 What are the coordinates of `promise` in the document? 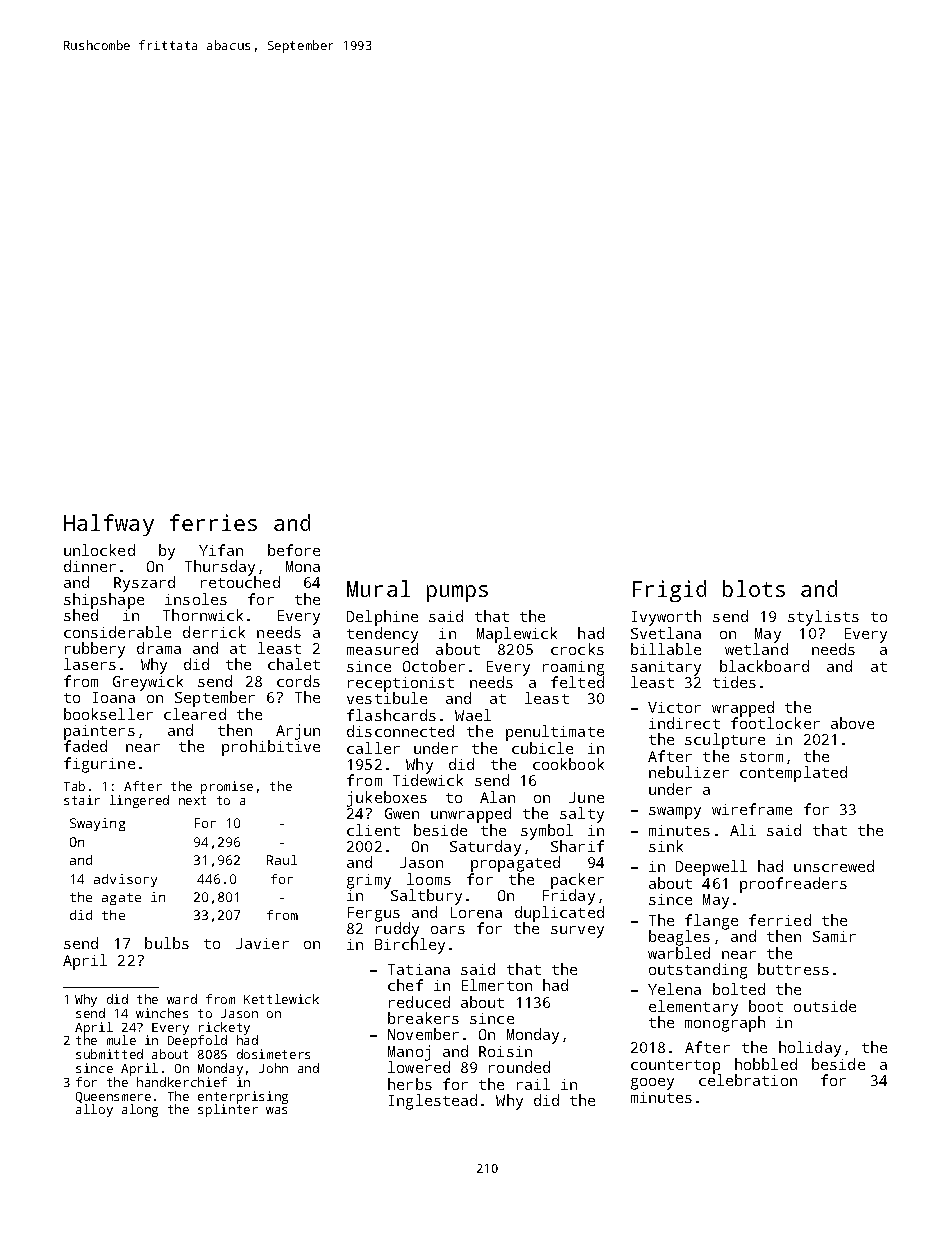 It's located at (227, 787).
